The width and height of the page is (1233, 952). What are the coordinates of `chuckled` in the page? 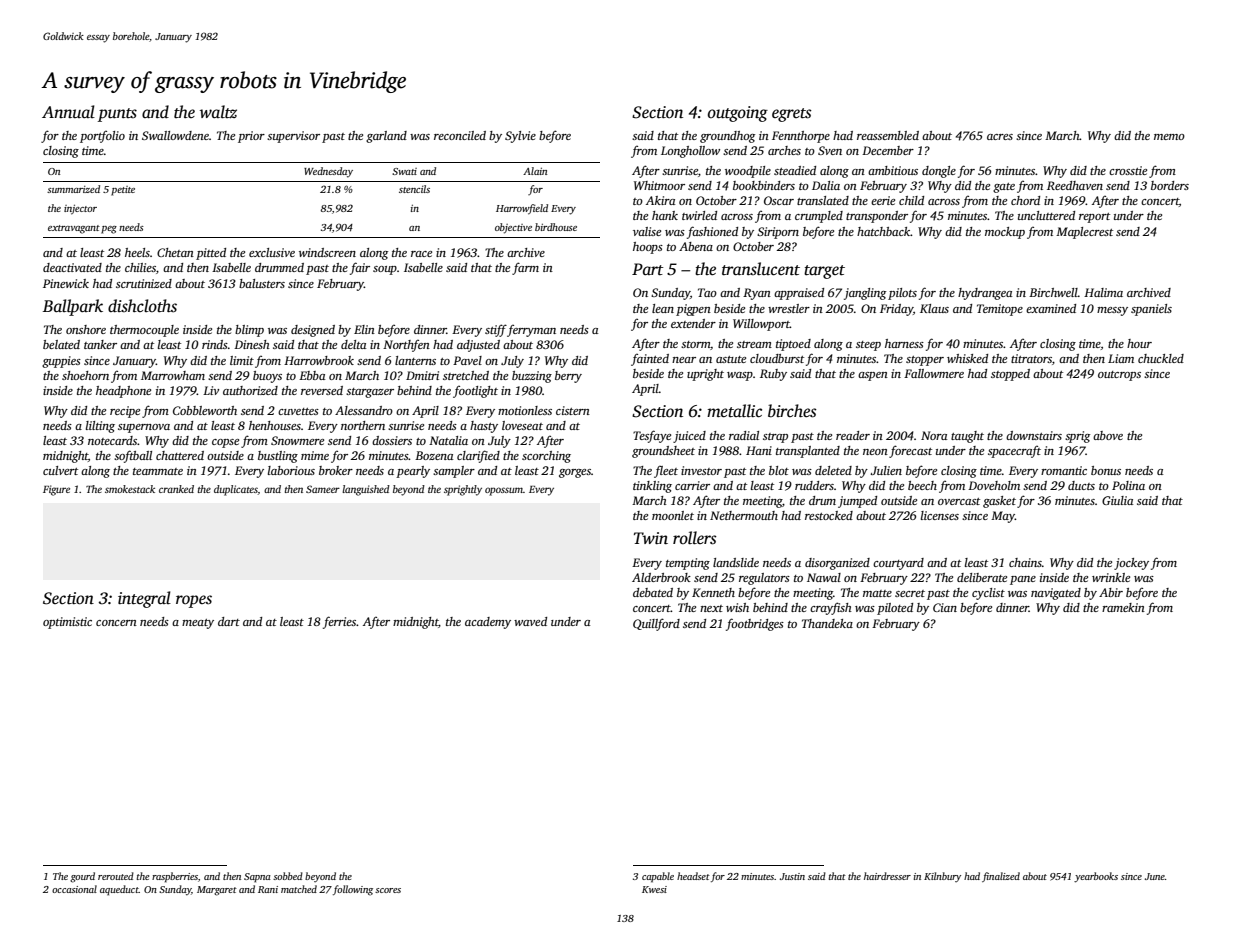 It's located at (1161, 358).
